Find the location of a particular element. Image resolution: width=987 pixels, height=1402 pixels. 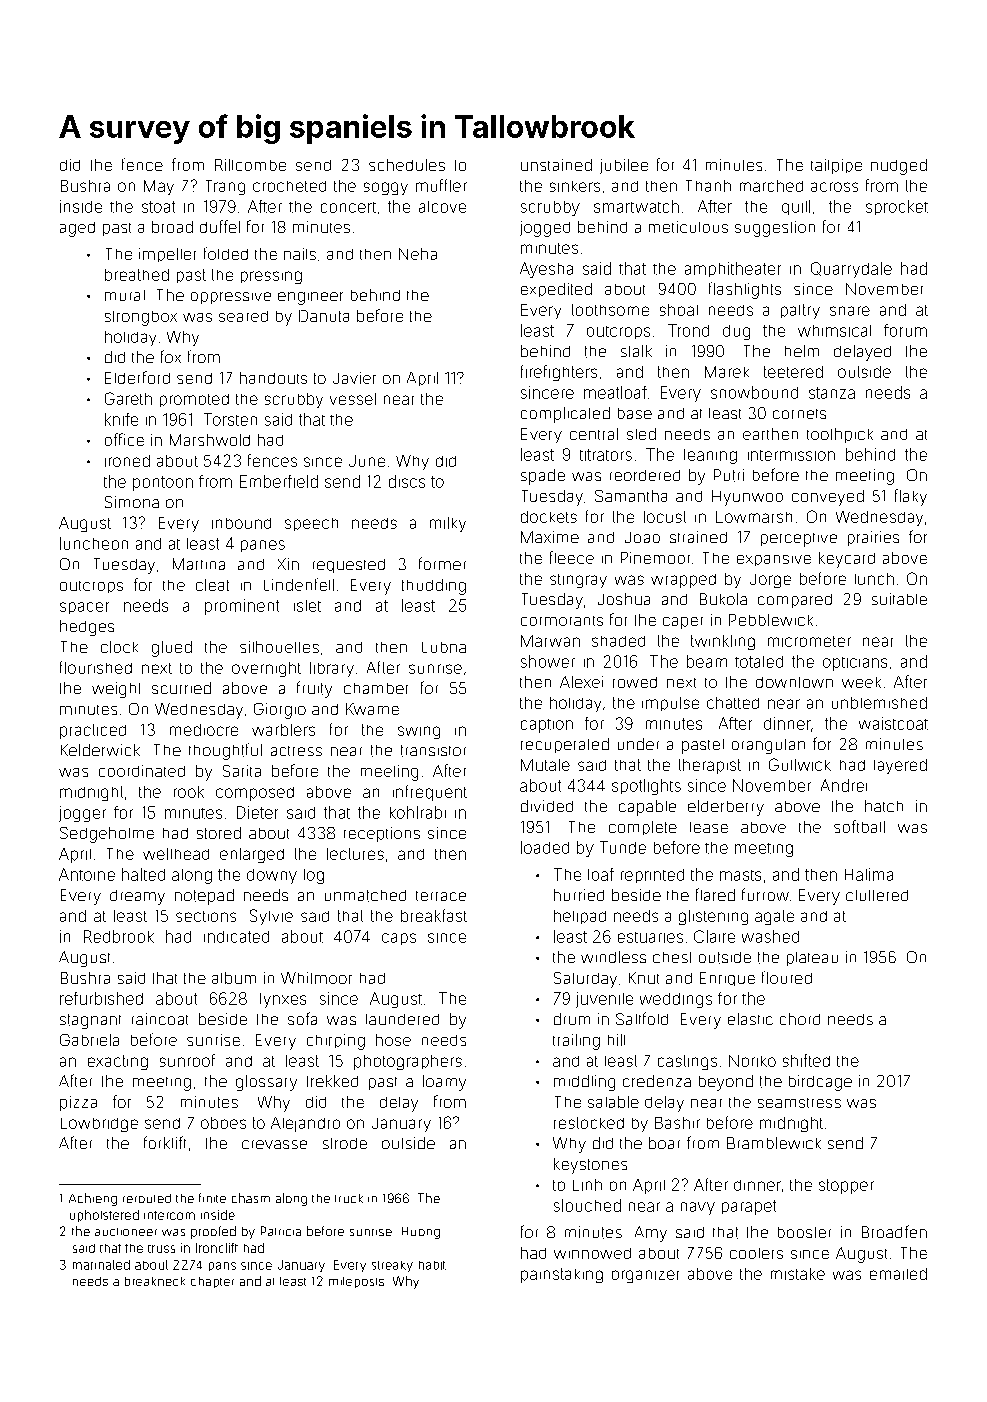

agate is located at coordinates (774, 917).
